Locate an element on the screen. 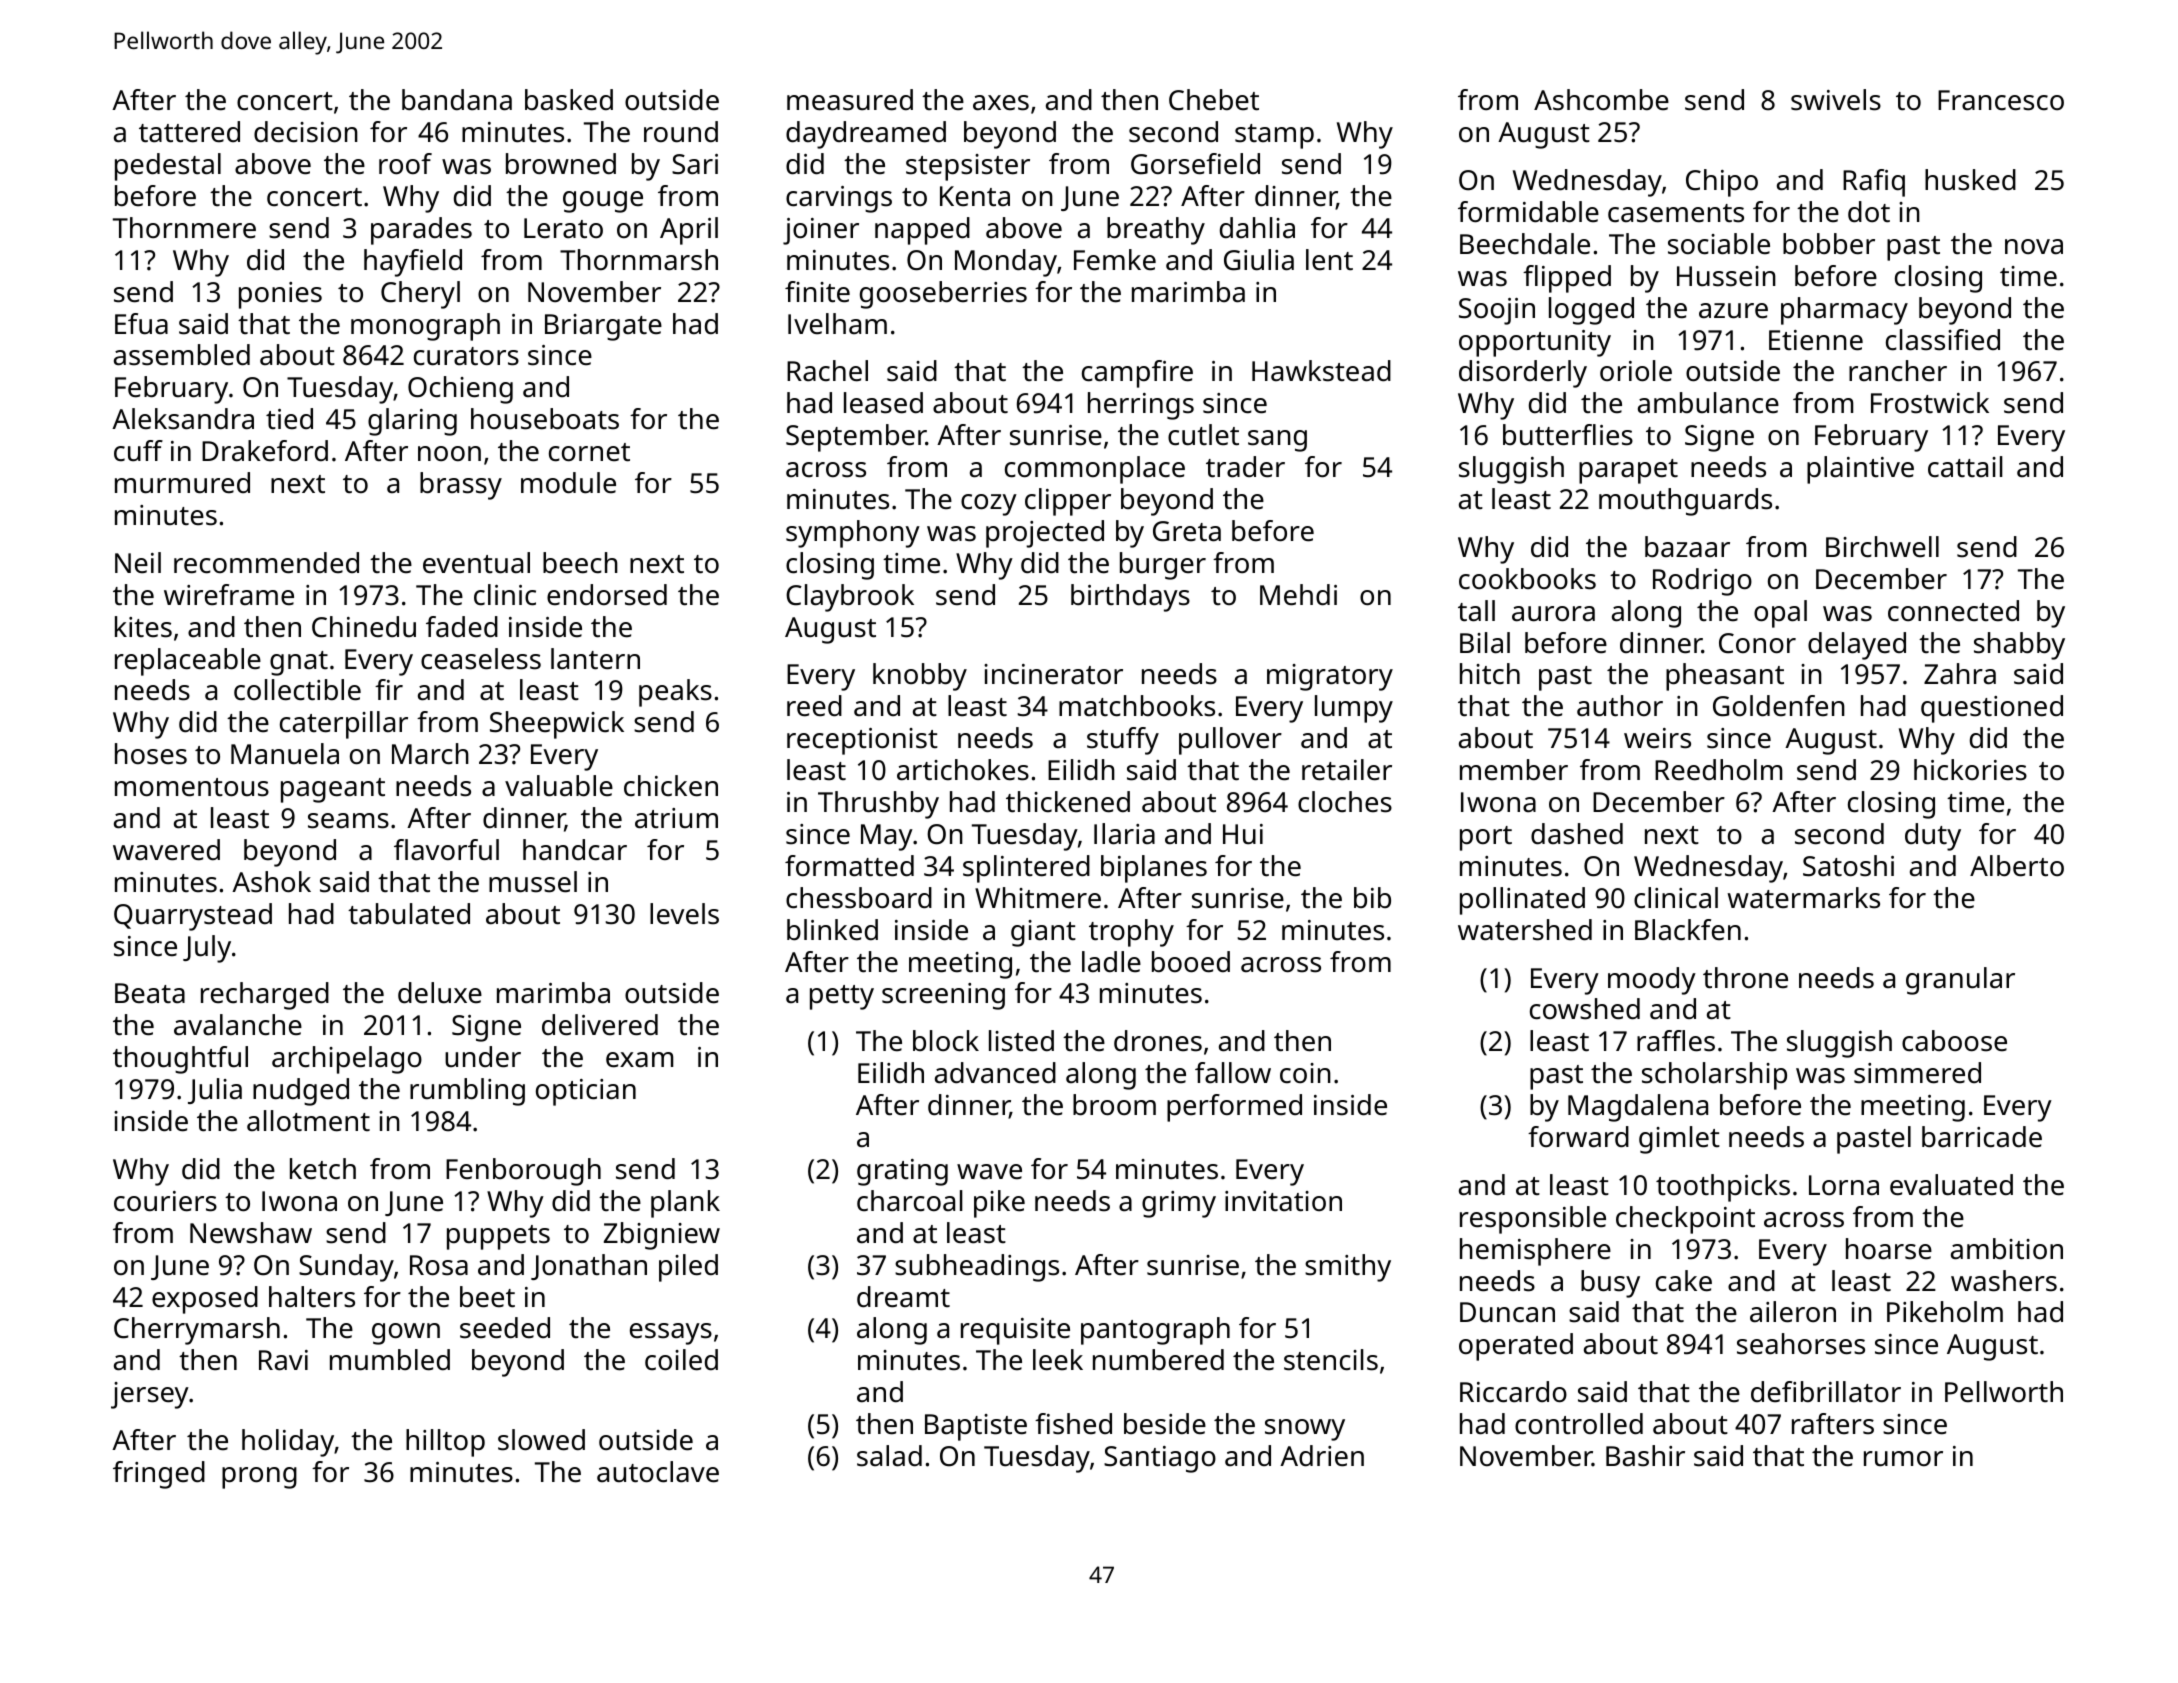  Zahra is located at coordinates (1960, 674).
